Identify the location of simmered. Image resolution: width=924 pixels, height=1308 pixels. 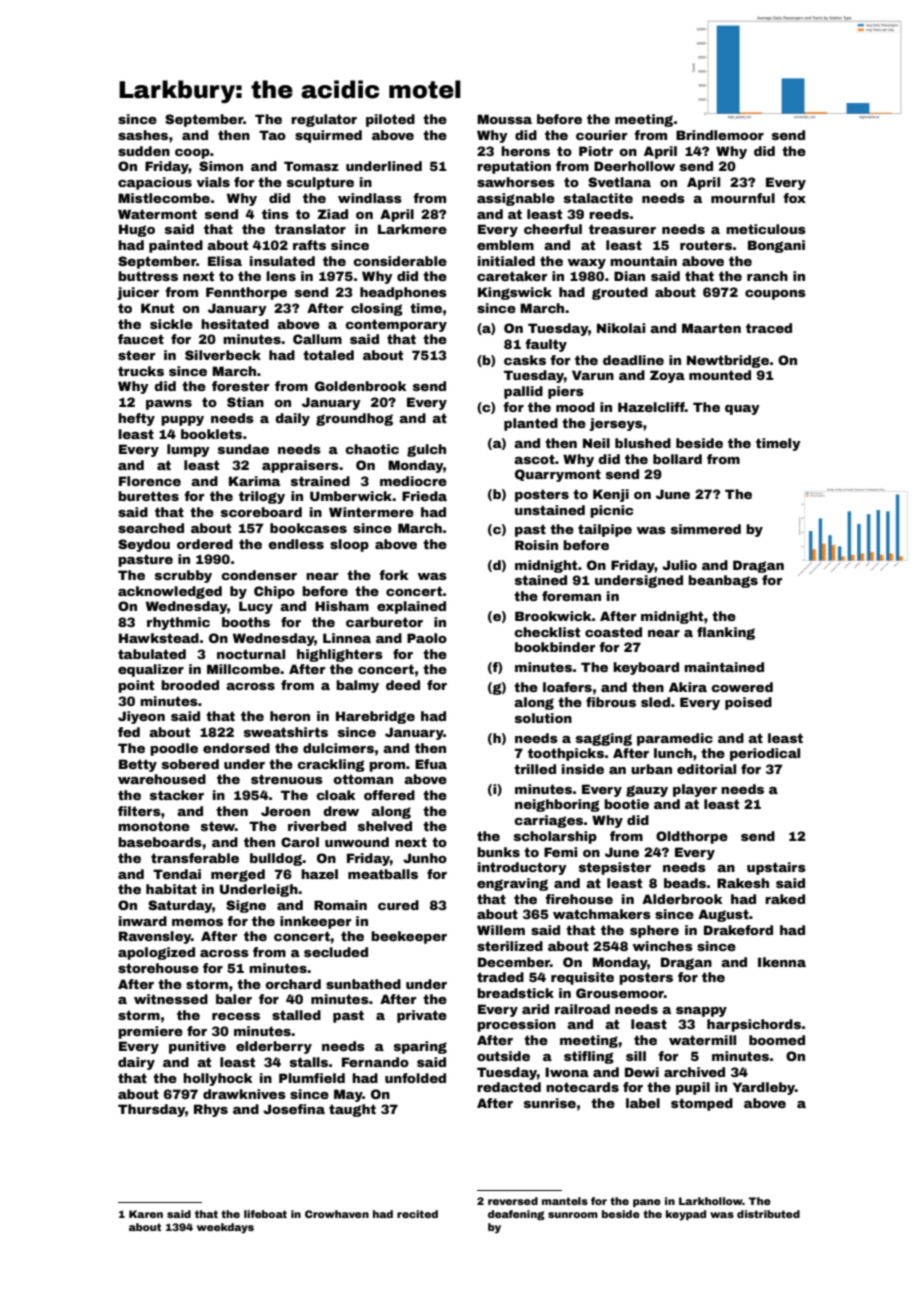
(706, 529).
